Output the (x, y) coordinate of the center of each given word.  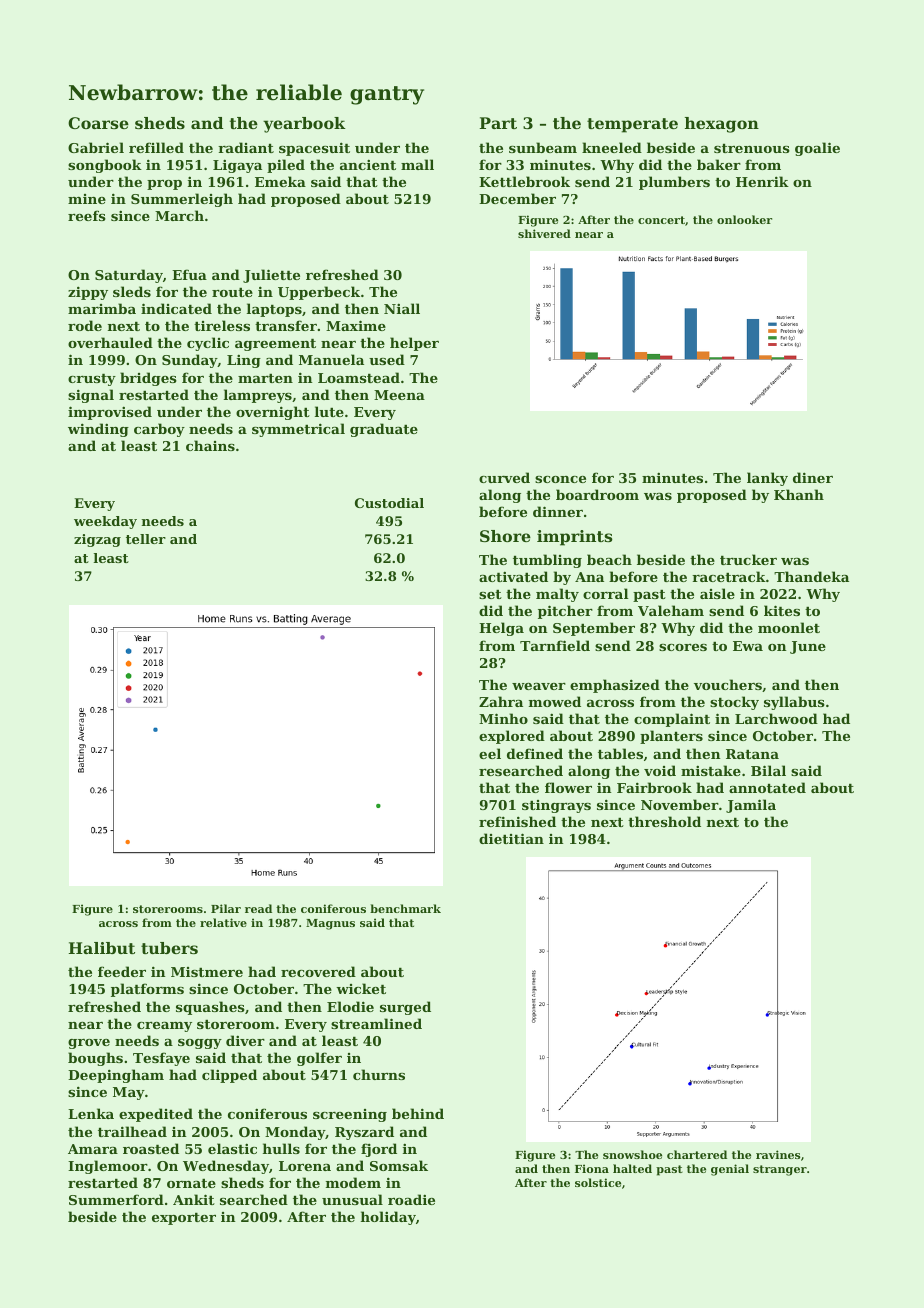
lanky (767, 479)
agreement (275, 345)
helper (414, 344)
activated (513, 576)
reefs (87, 215)
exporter (184, 1219)
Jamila (751, 806)
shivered (544, 233)
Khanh (799, 494)
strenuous (752, 148)
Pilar (226, 908)
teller (146, 539)
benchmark (405, 908)
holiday (388, 1218)
